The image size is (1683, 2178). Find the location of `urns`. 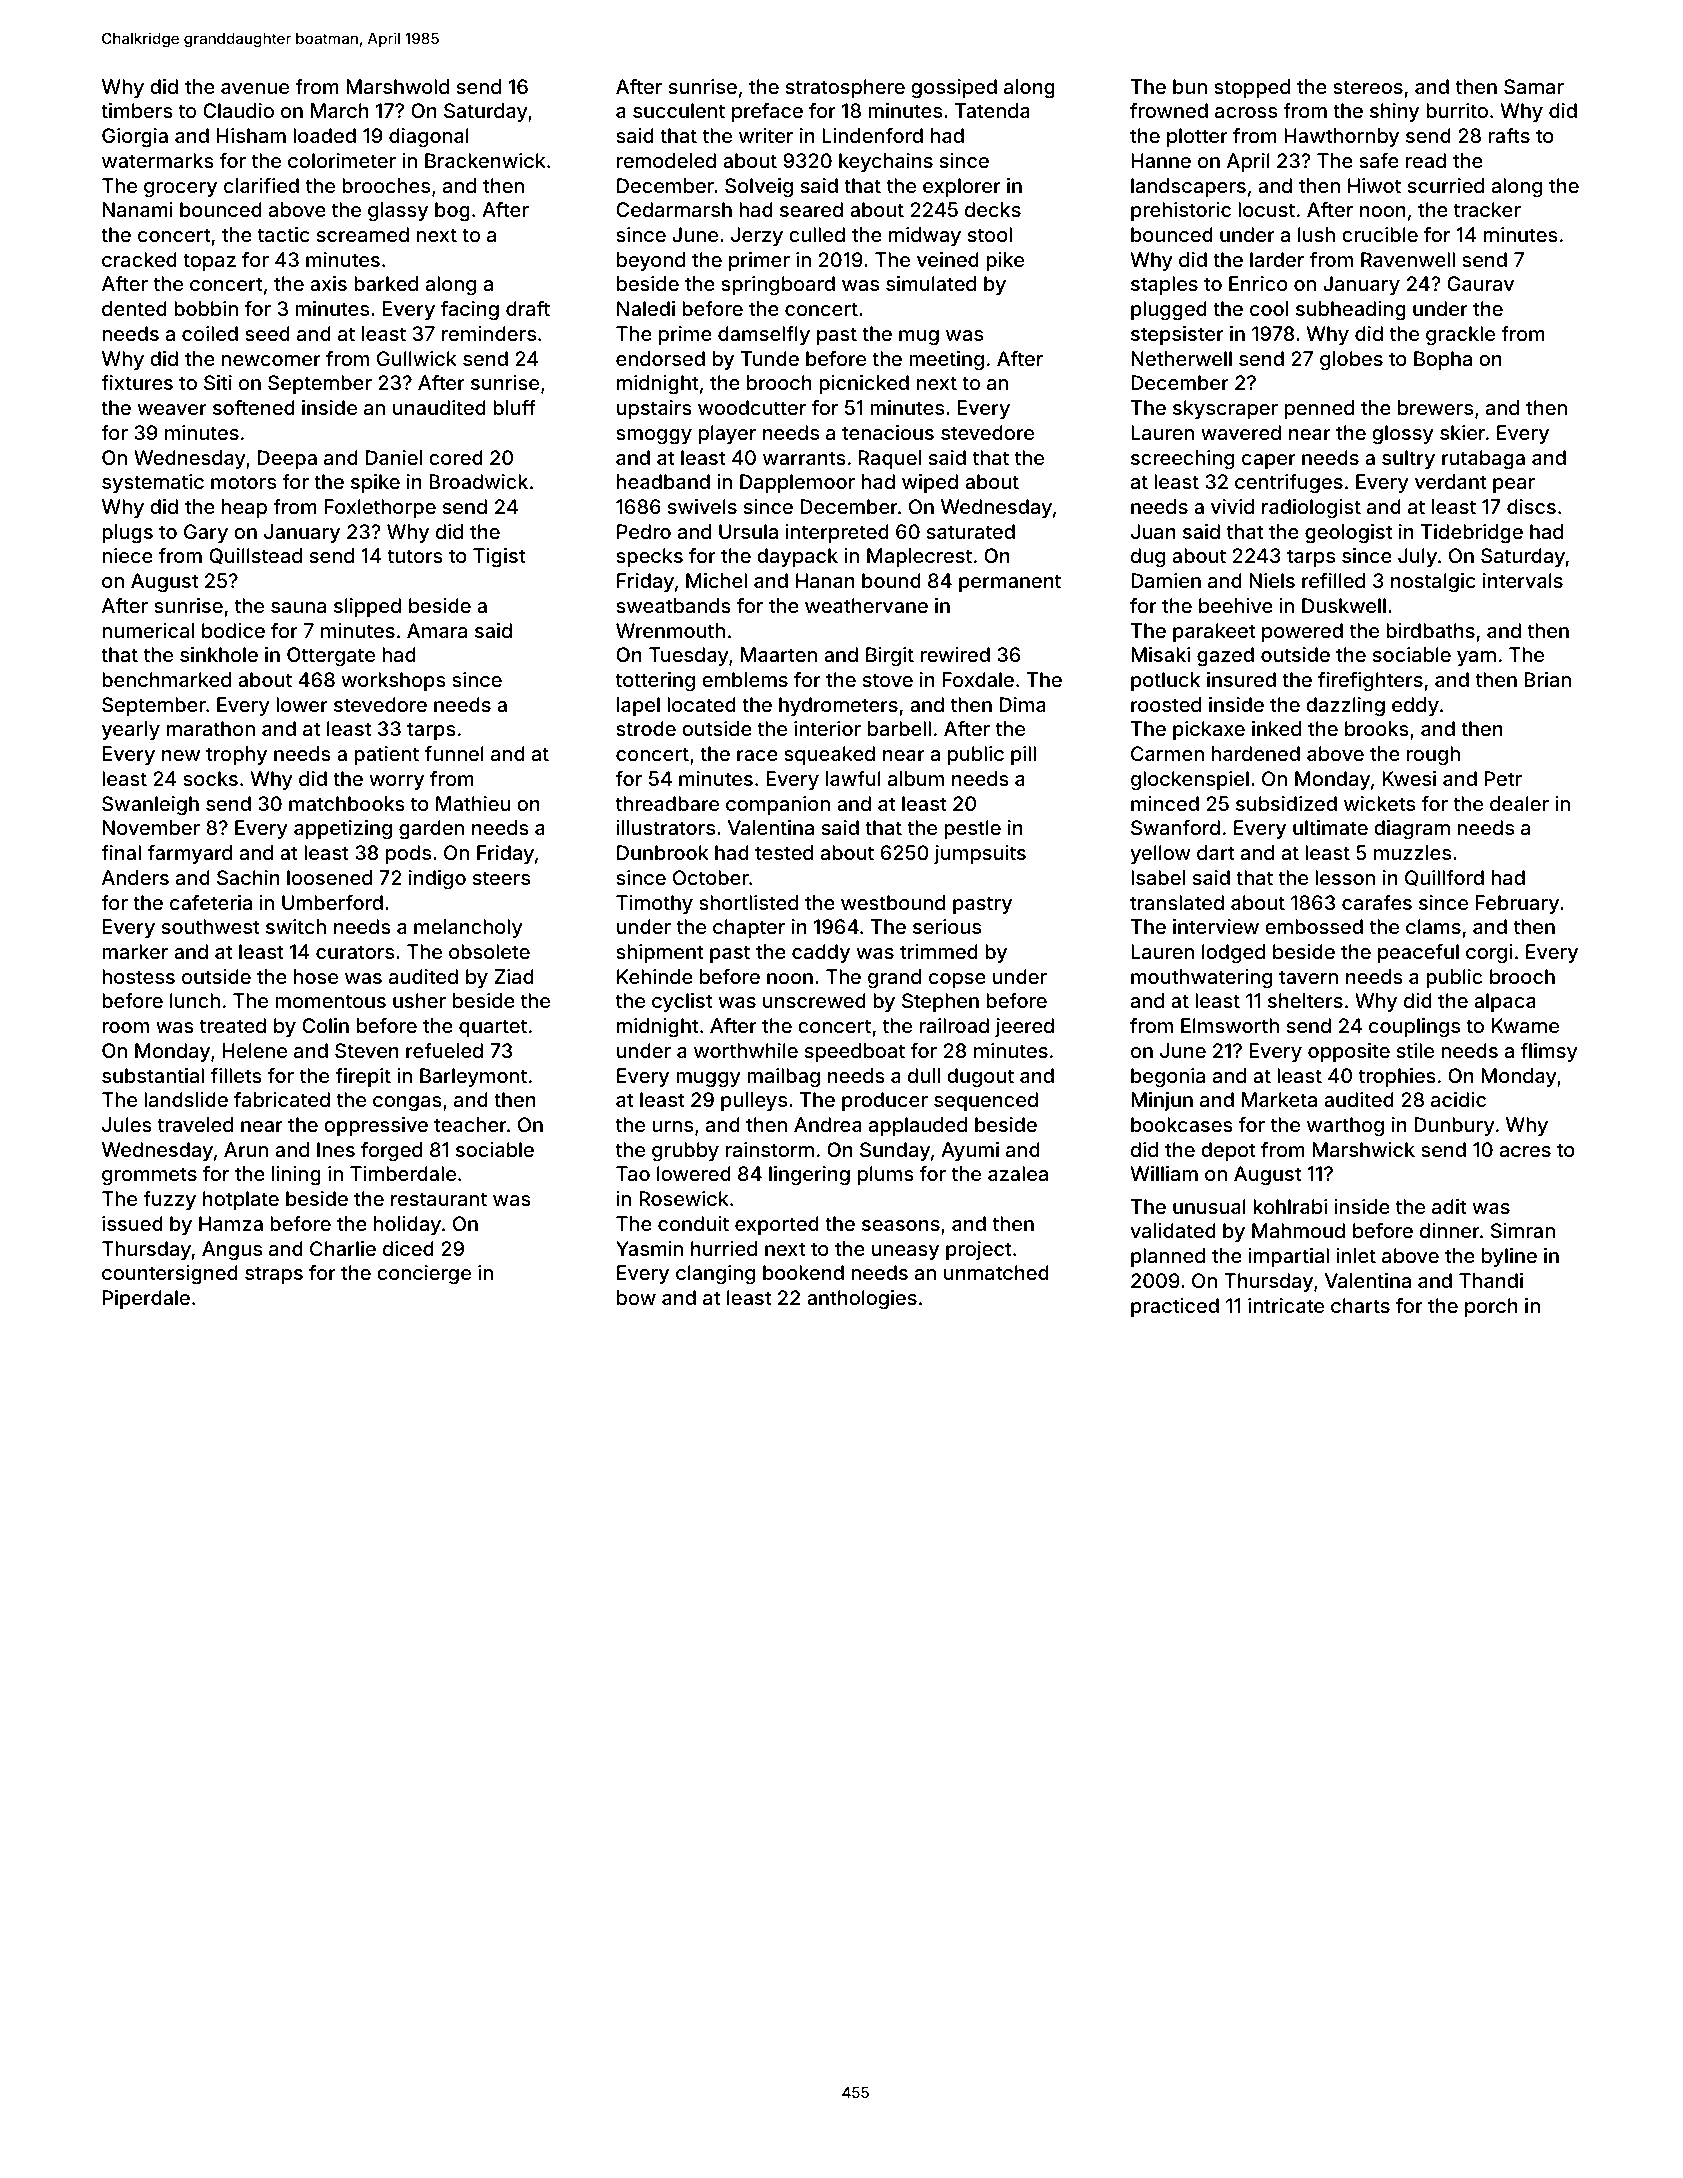

urns is located at coordinates (672, 1126).
